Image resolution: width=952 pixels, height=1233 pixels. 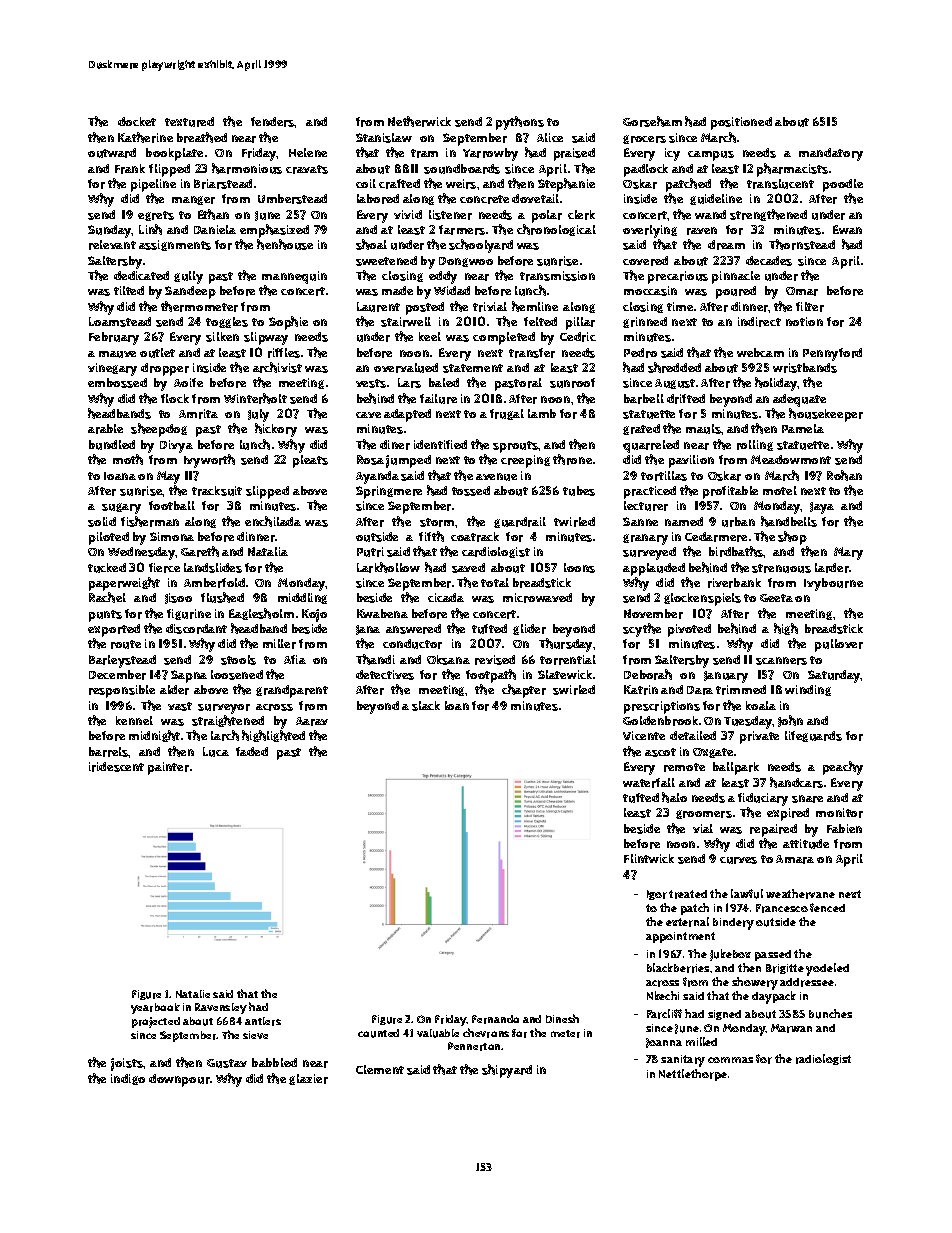 What do you see at coordinates (276, 430) in the screenshot?
I see `hickory` at bounding box center [276, 430].
